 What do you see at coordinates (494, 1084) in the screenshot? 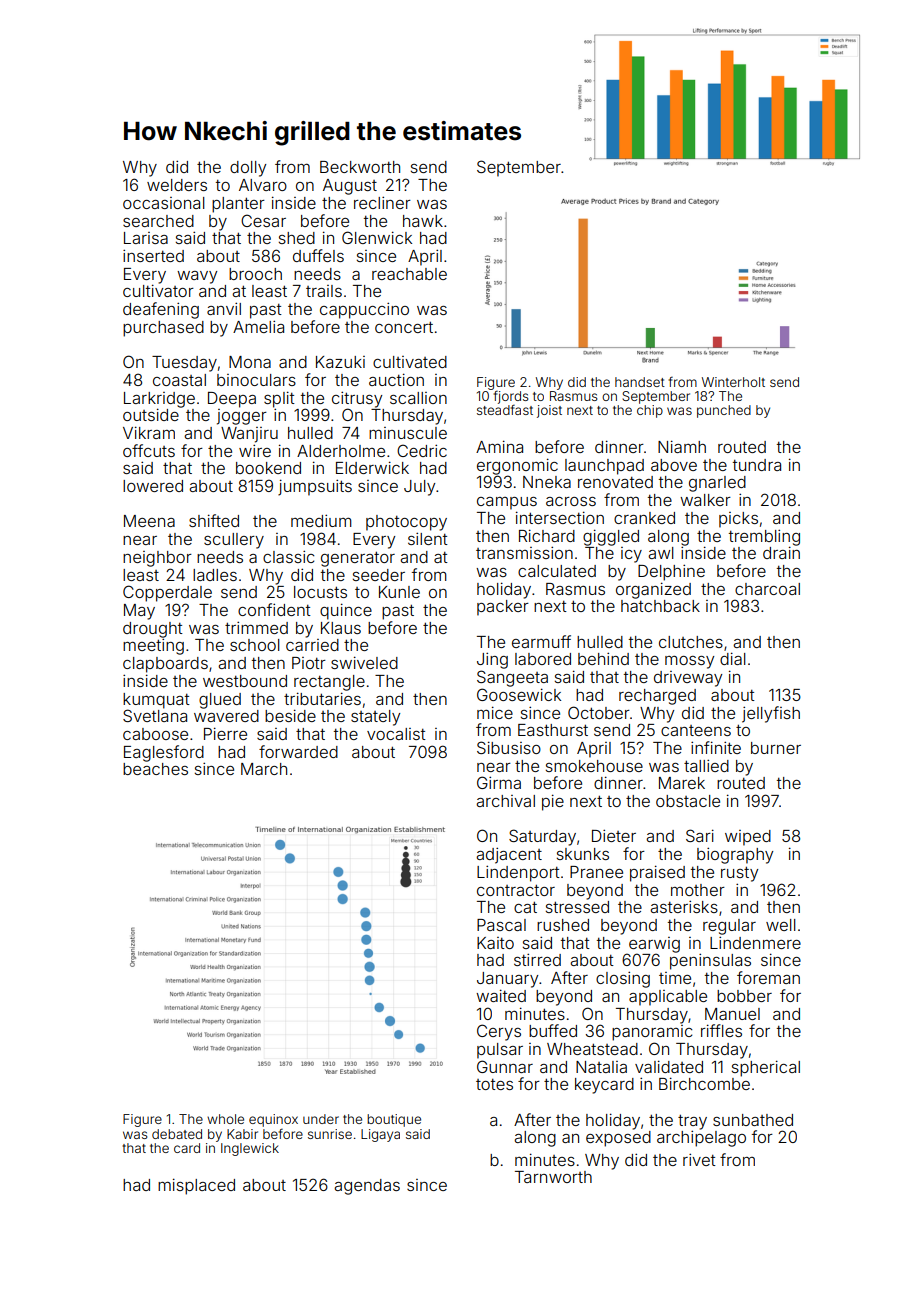
I see `totes` at bounding box center [494, 1084].
